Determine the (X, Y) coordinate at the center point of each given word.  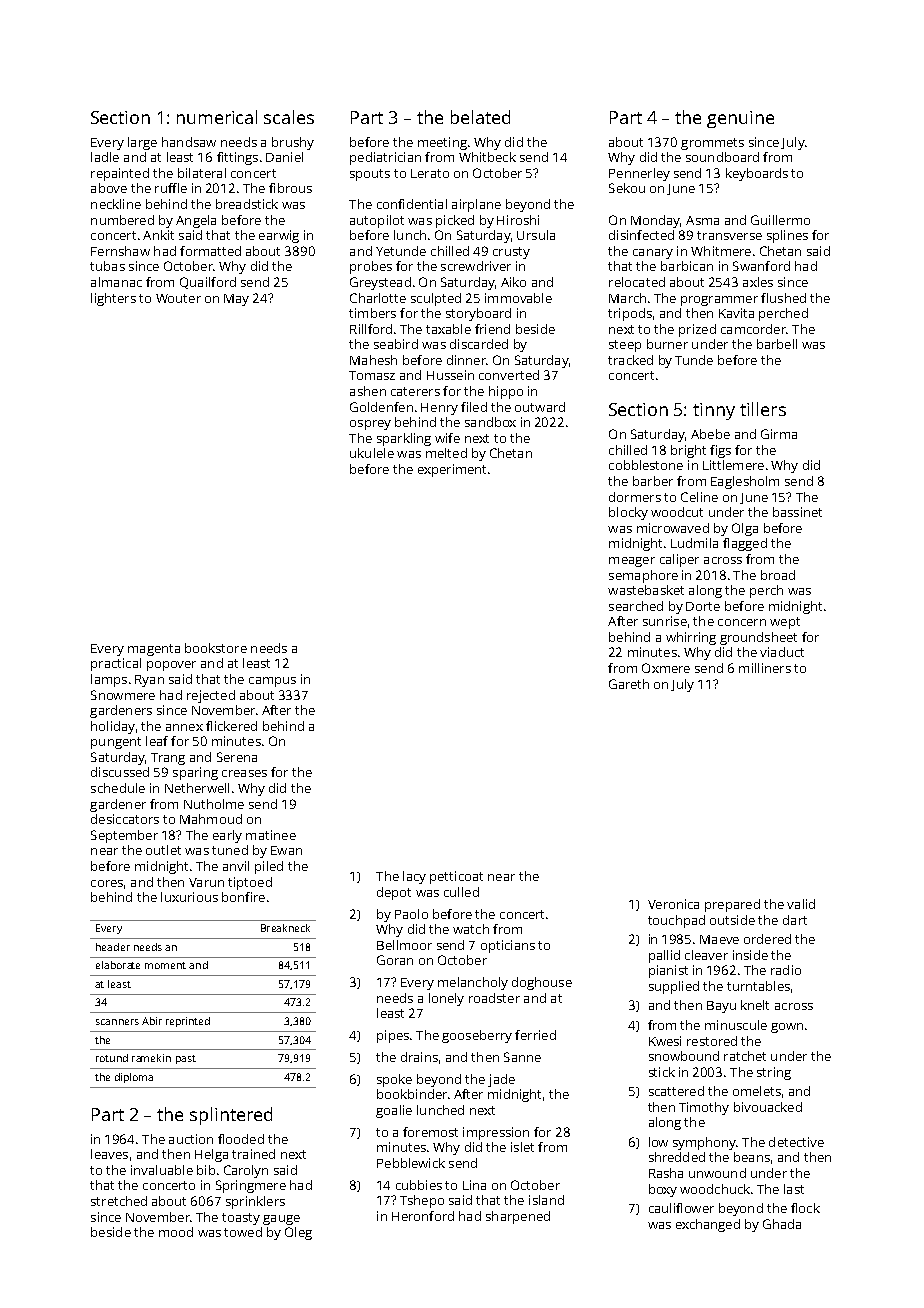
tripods (630, 314)
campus (272, 682)
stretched (119, 1201)
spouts (370, 175)
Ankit (158, 235)
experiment (452, 470)
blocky (628, 513)
